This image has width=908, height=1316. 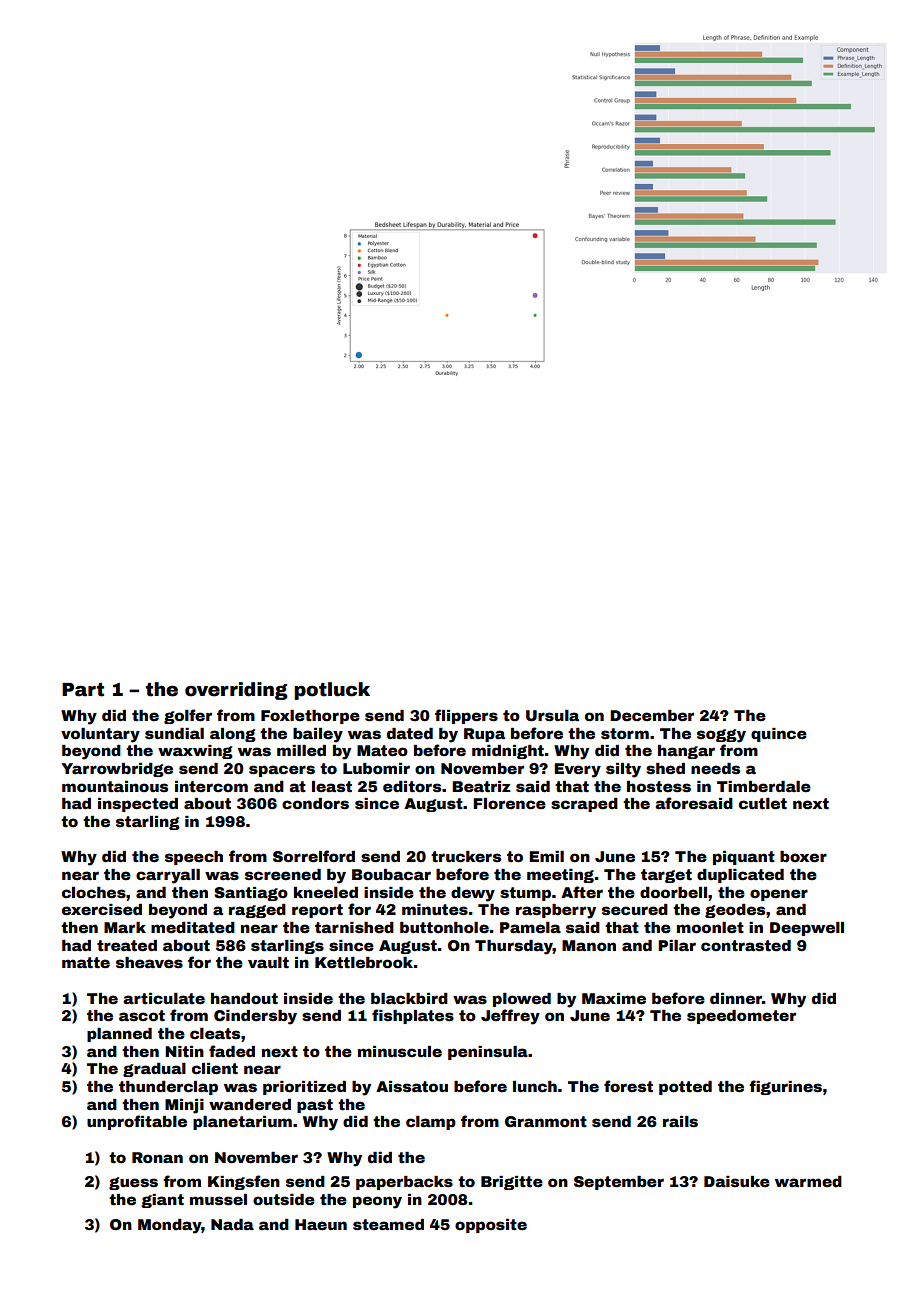 I want to click on quince, so click(x=779, y=735).
